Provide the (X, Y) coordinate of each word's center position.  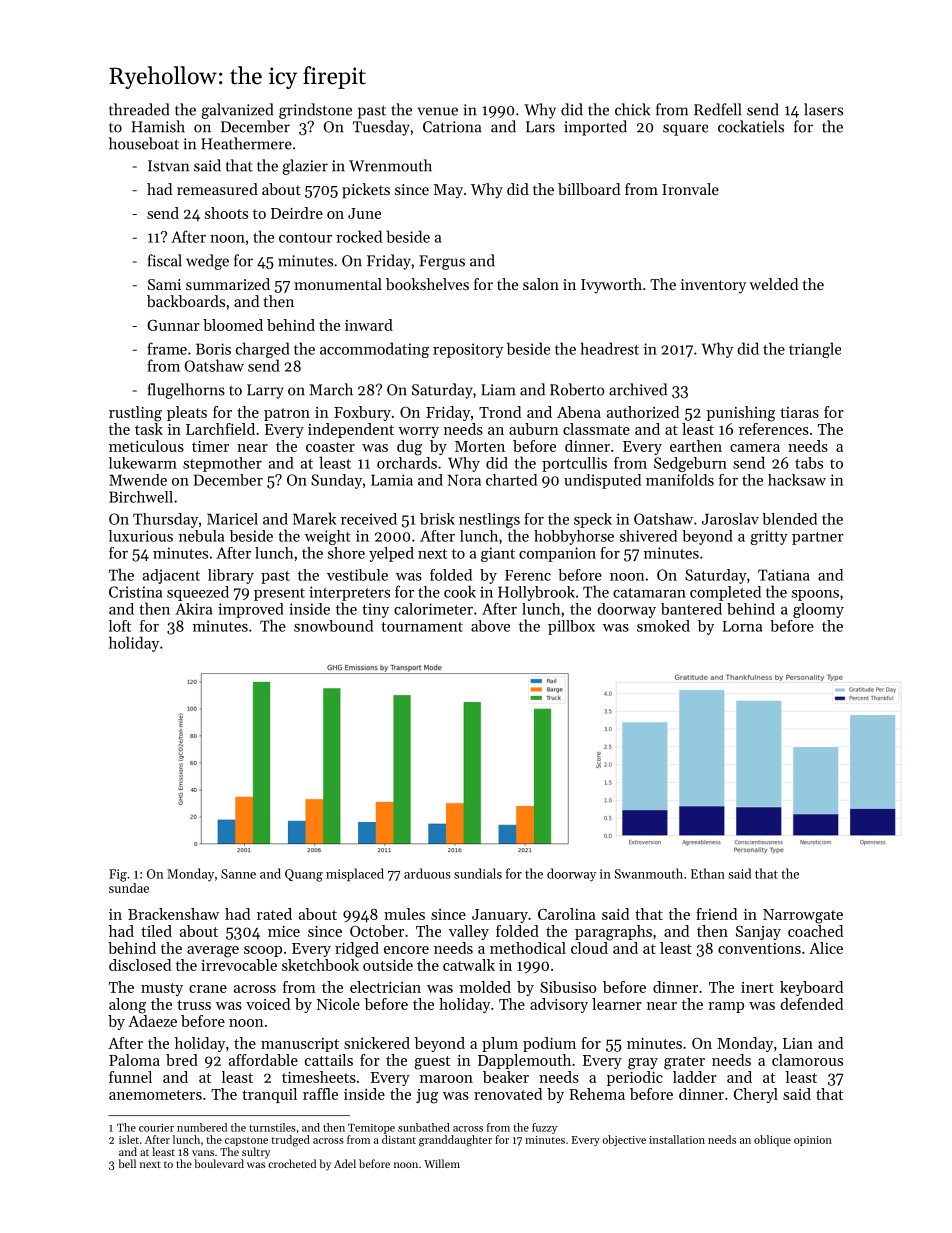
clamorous (807, 1060)
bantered (691, 609)
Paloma (134, 1060)
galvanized (237, 111)
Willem (442, 1163)
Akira (193, 609)
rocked (359, 236)
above (490, 626)
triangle (815, 350)
